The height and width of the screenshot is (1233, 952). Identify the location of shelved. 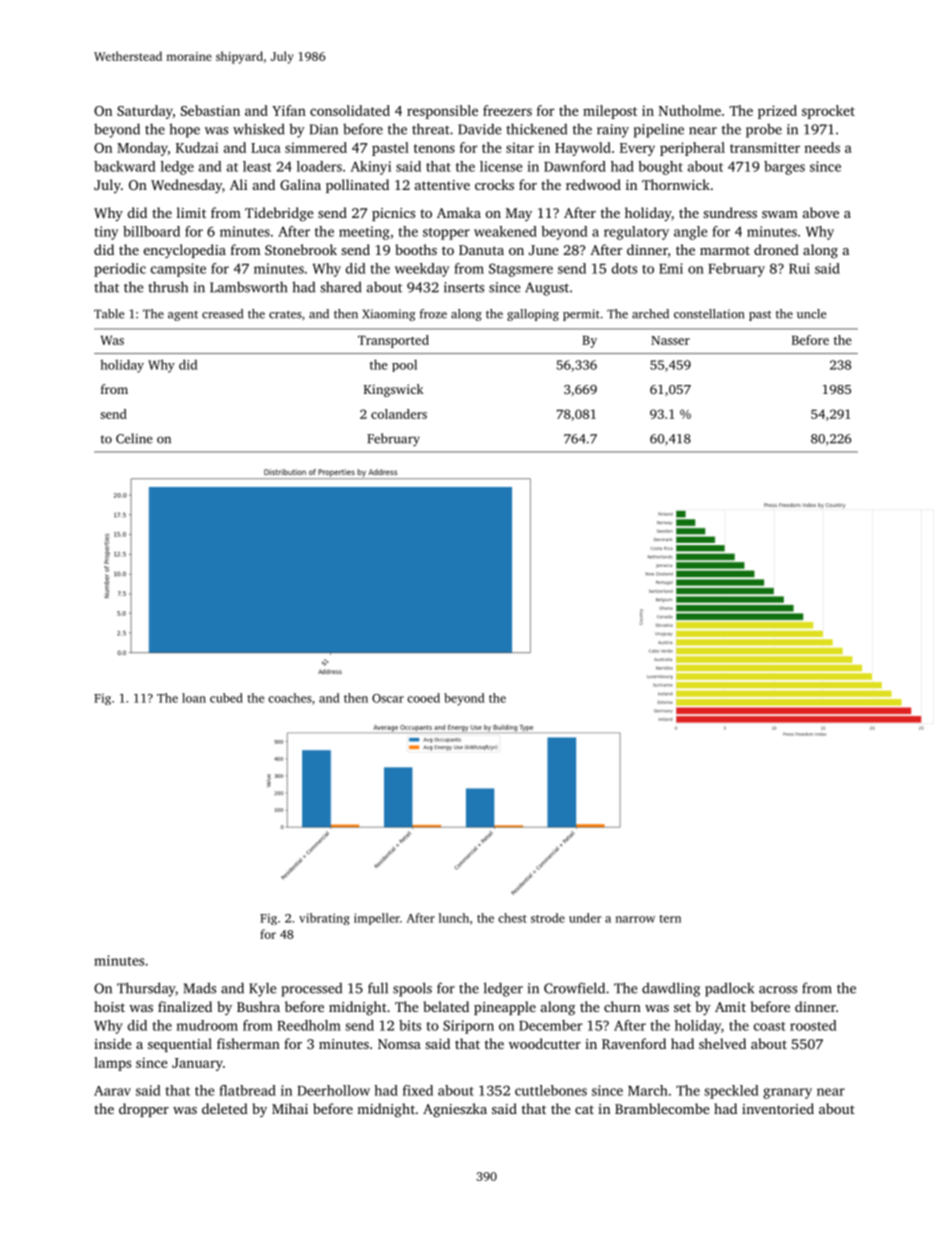
(722, 1043).
